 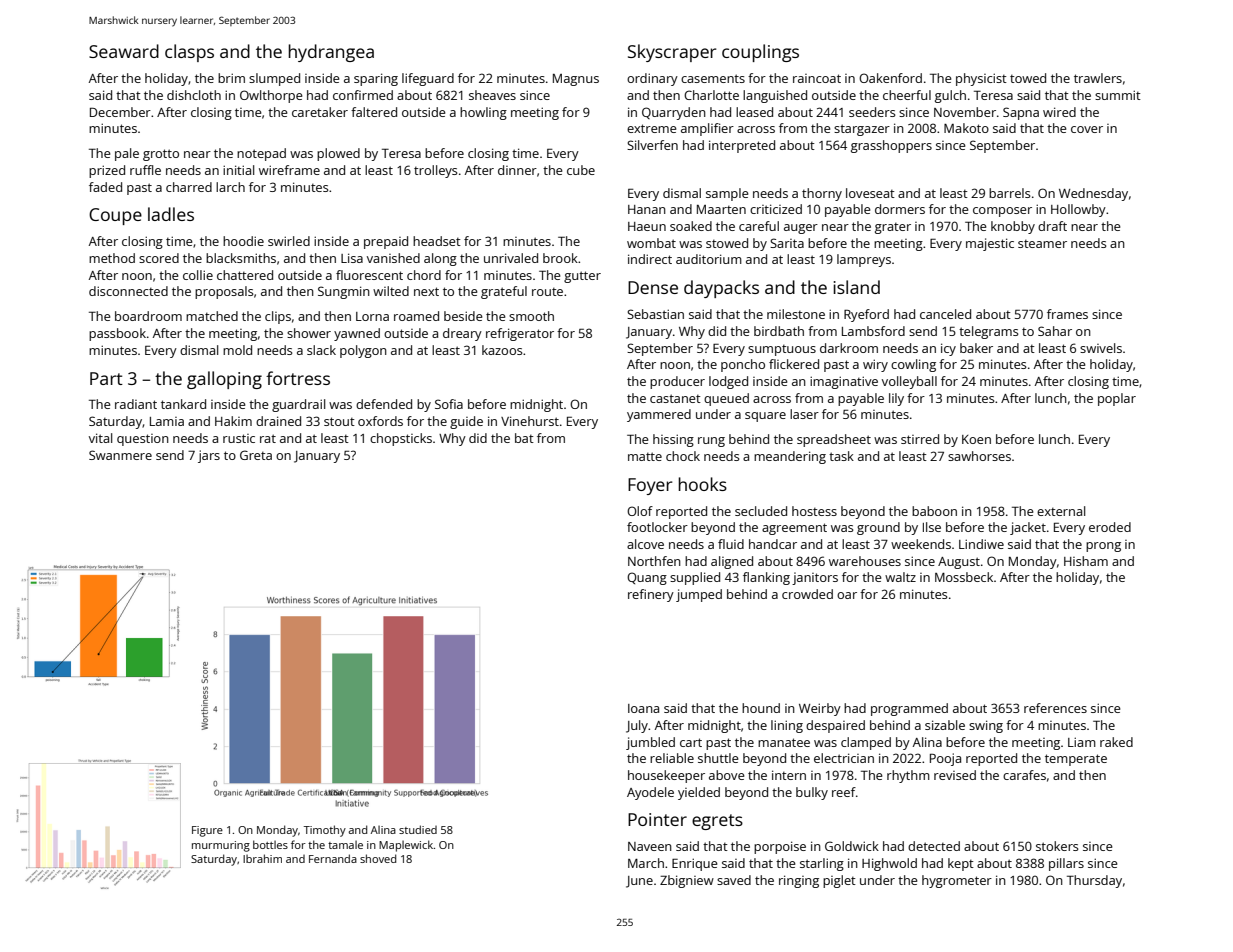 I want to click on revised, so click(x=955, y=775).
